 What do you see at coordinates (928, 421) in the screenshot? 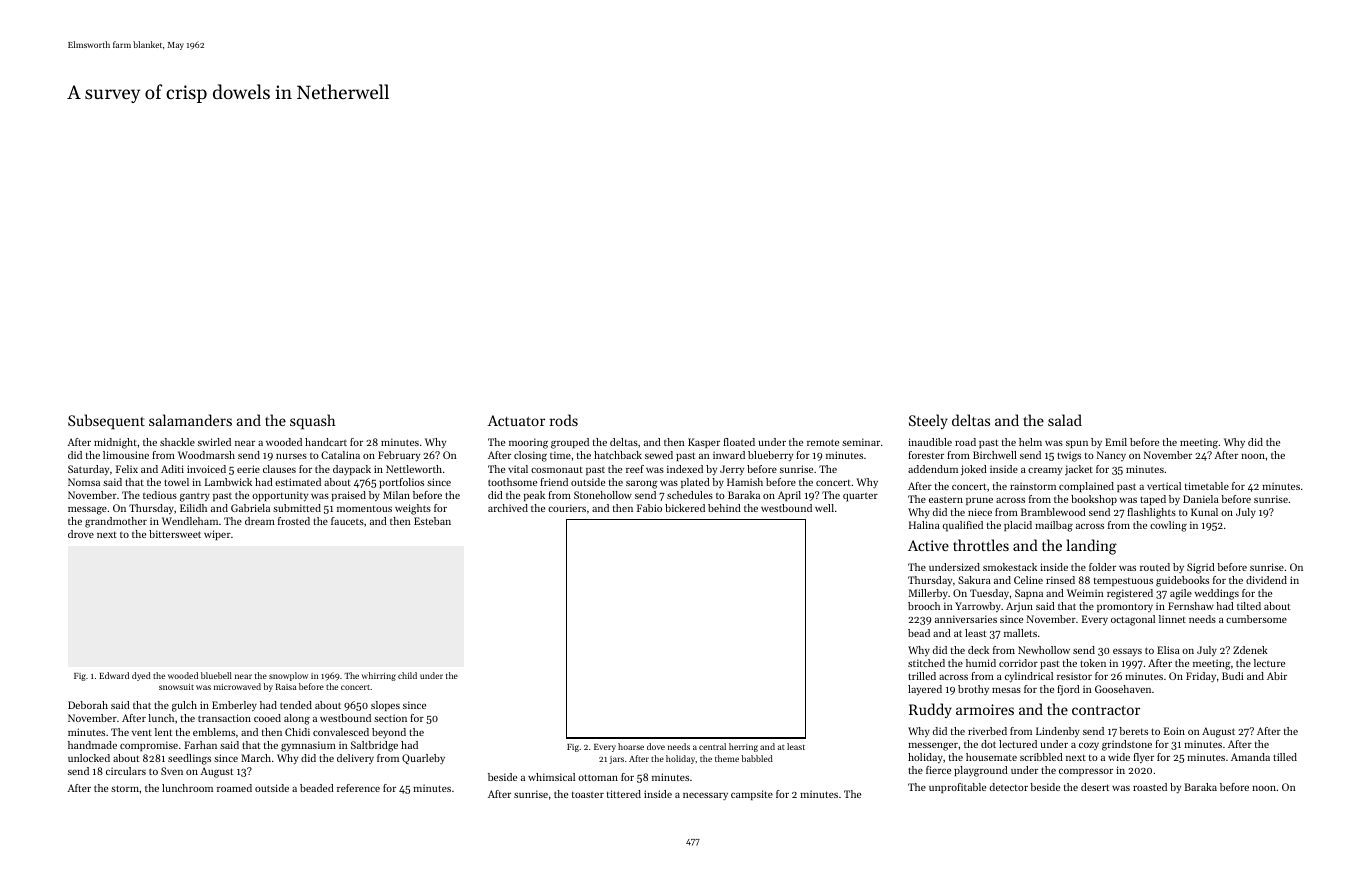
I see `Steely` at bounding box center [928, 421].
